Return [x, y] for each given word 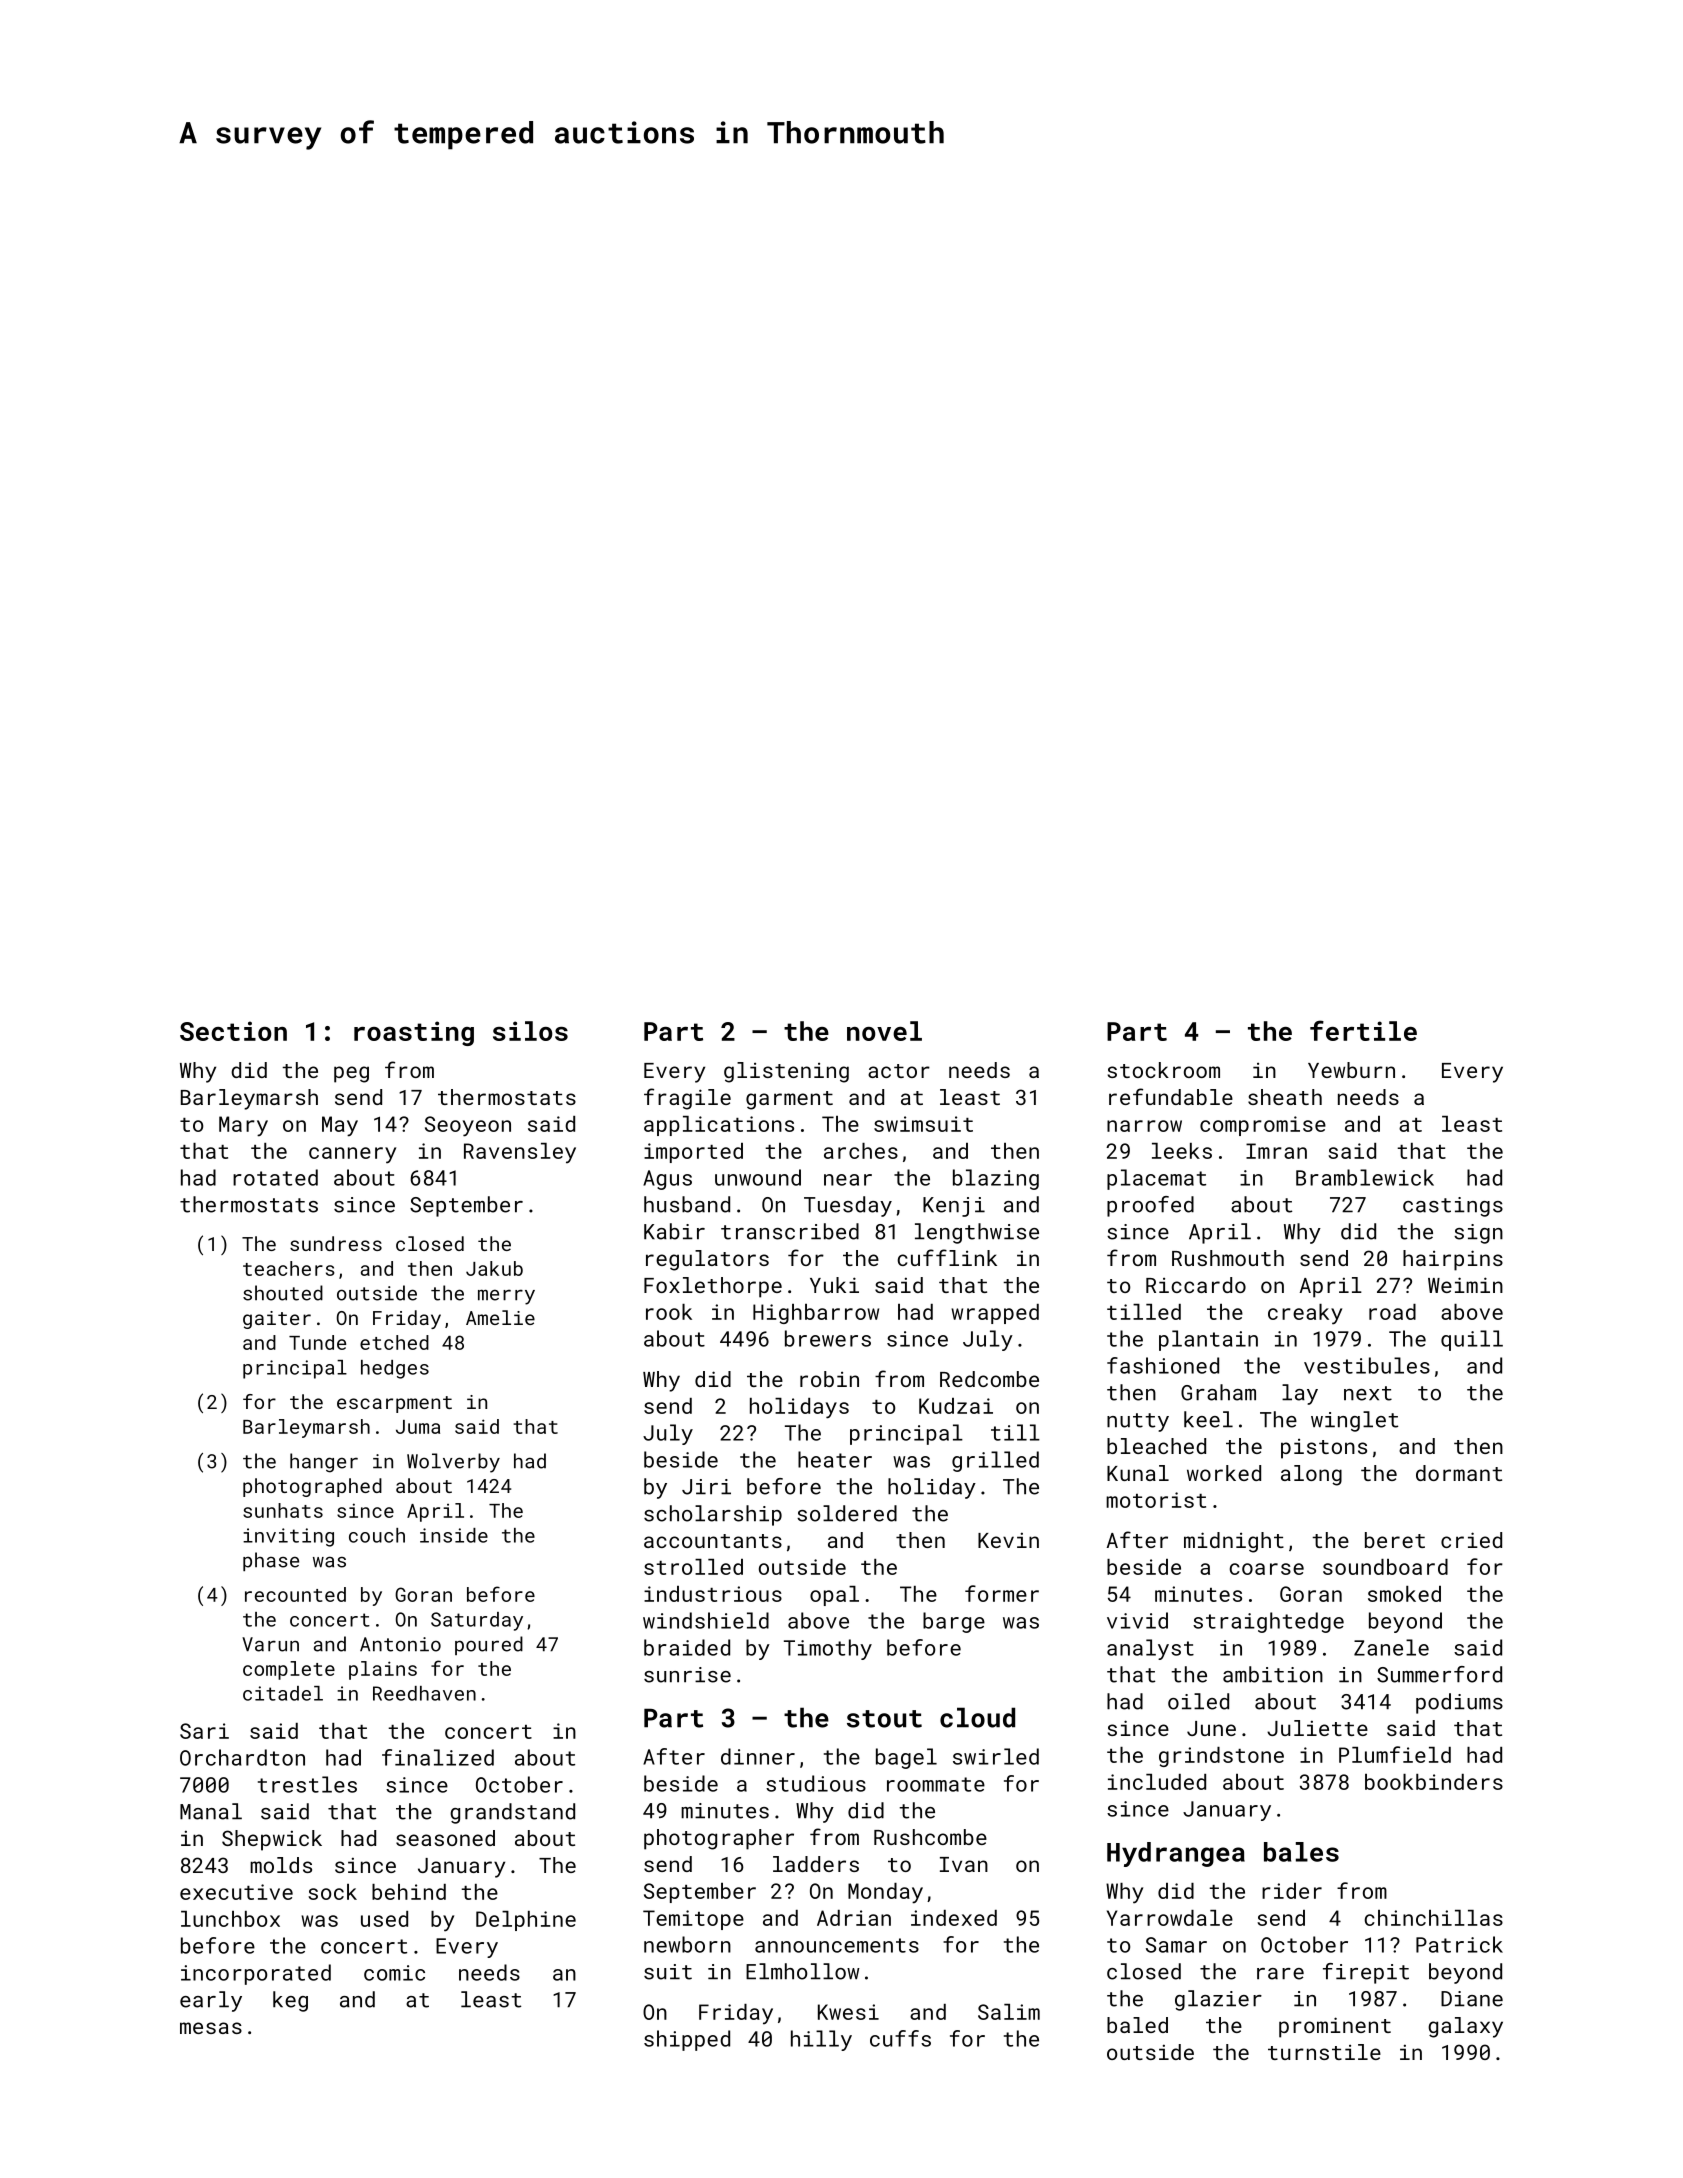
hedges [395, 1369]
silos [530, 1031]
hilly [821, 2040]
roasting [414, 1033]
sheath [1285, 1097]
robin [829, 1379]
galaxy [1465, 2027]
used [384, 1919]
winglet [1354, 1421]
